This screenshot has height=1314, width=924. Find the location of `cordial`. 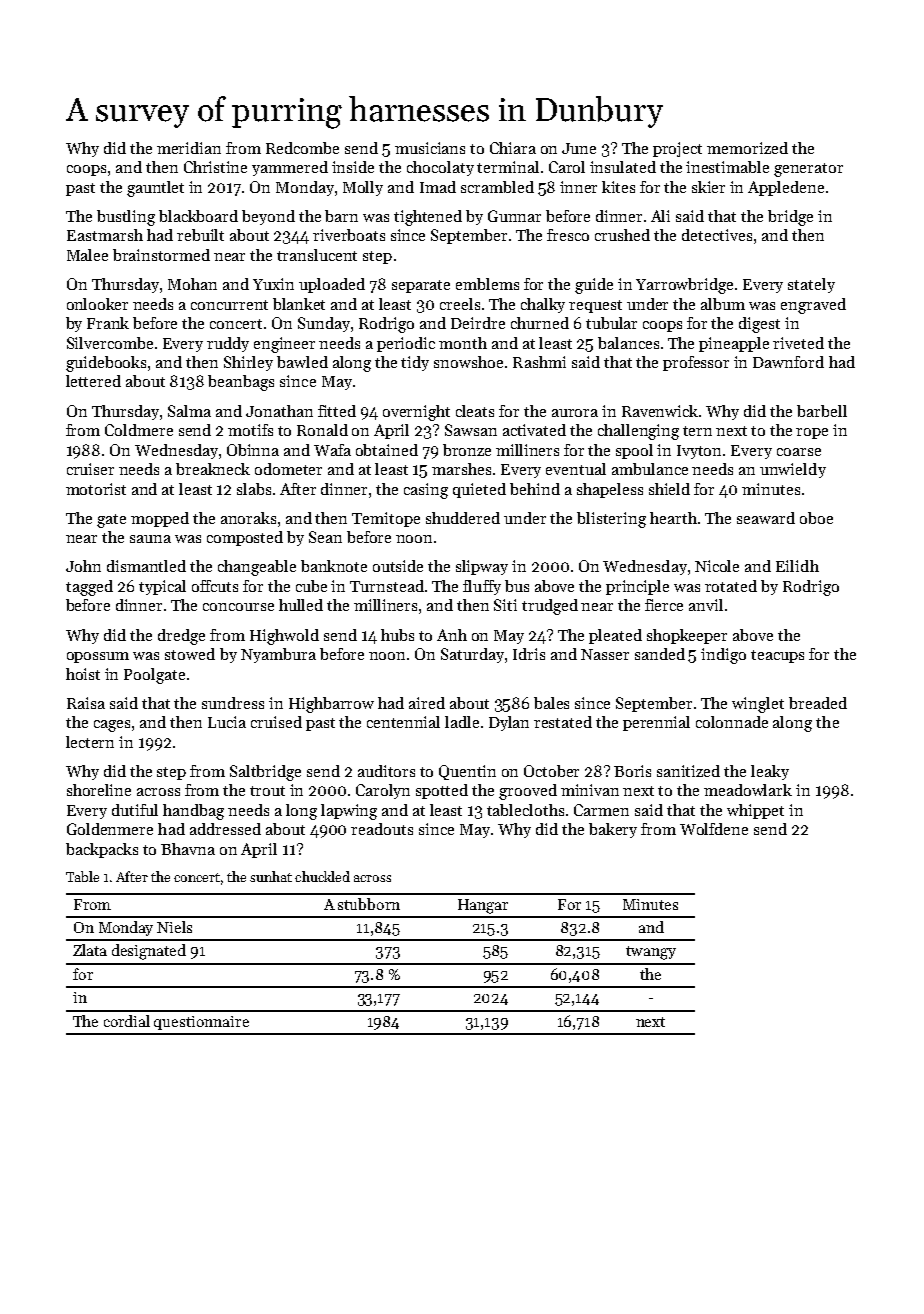

cordial is located at coordinates (127, 1021).
